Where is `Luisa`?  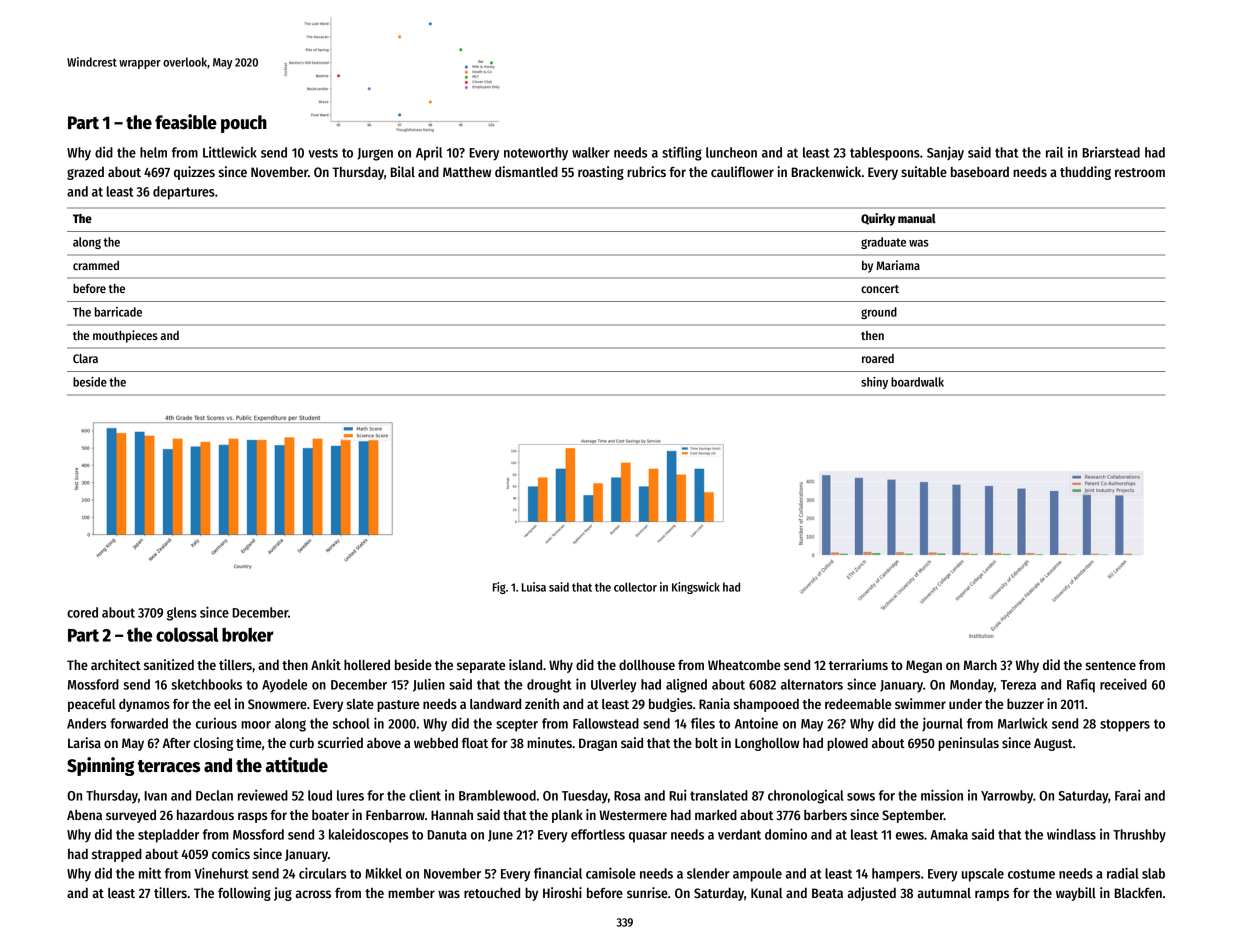 Luisa is located at coordinates (534, 587).
